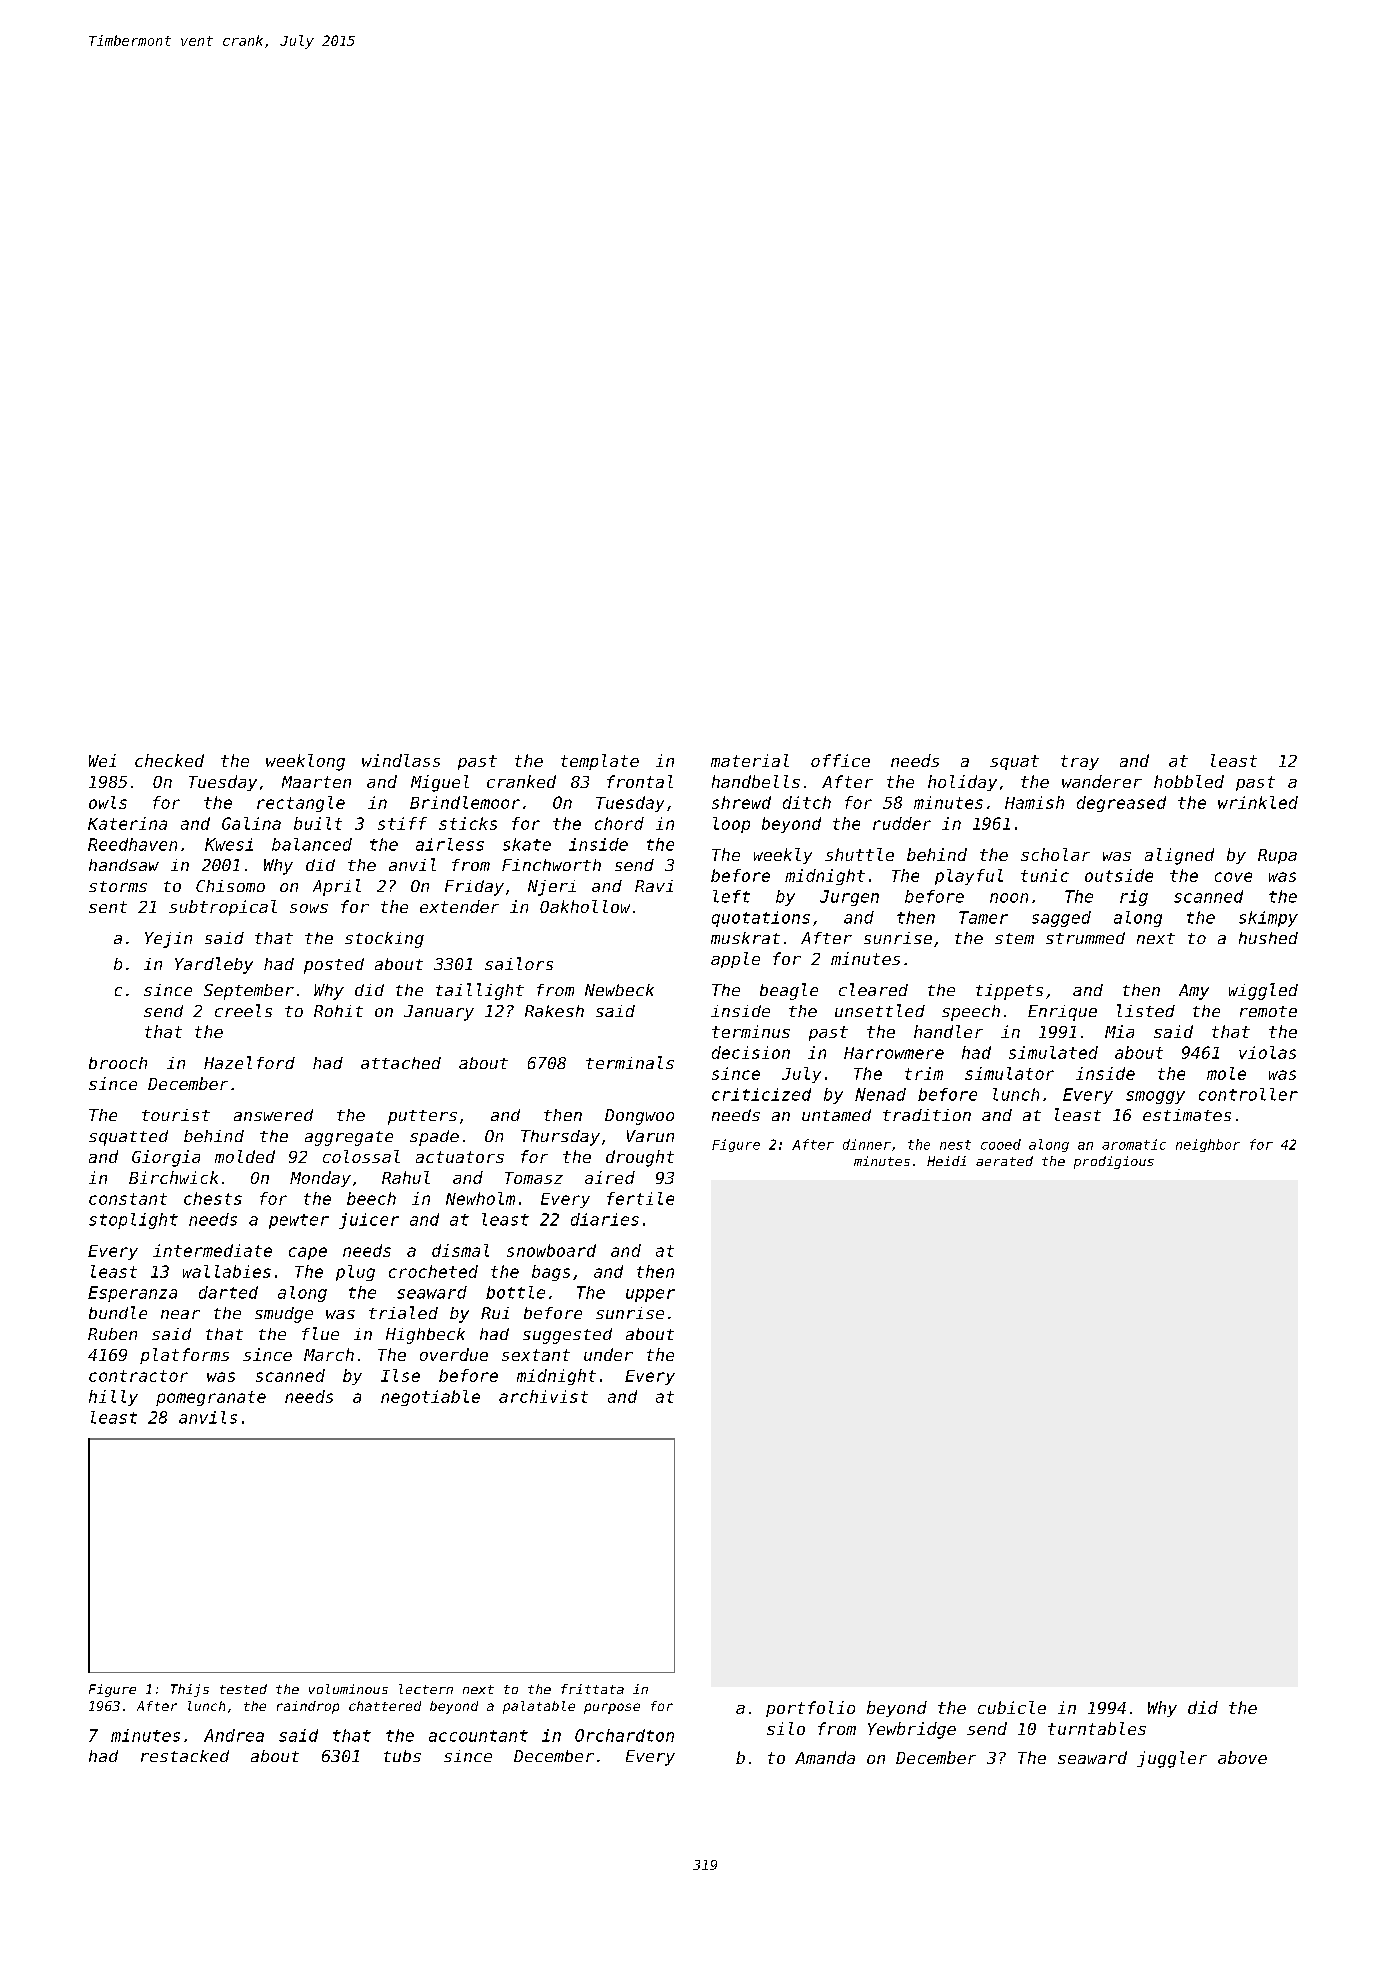 This screenshot has height=1969, width=1386. I want to click on under, so click(608, 1354).
